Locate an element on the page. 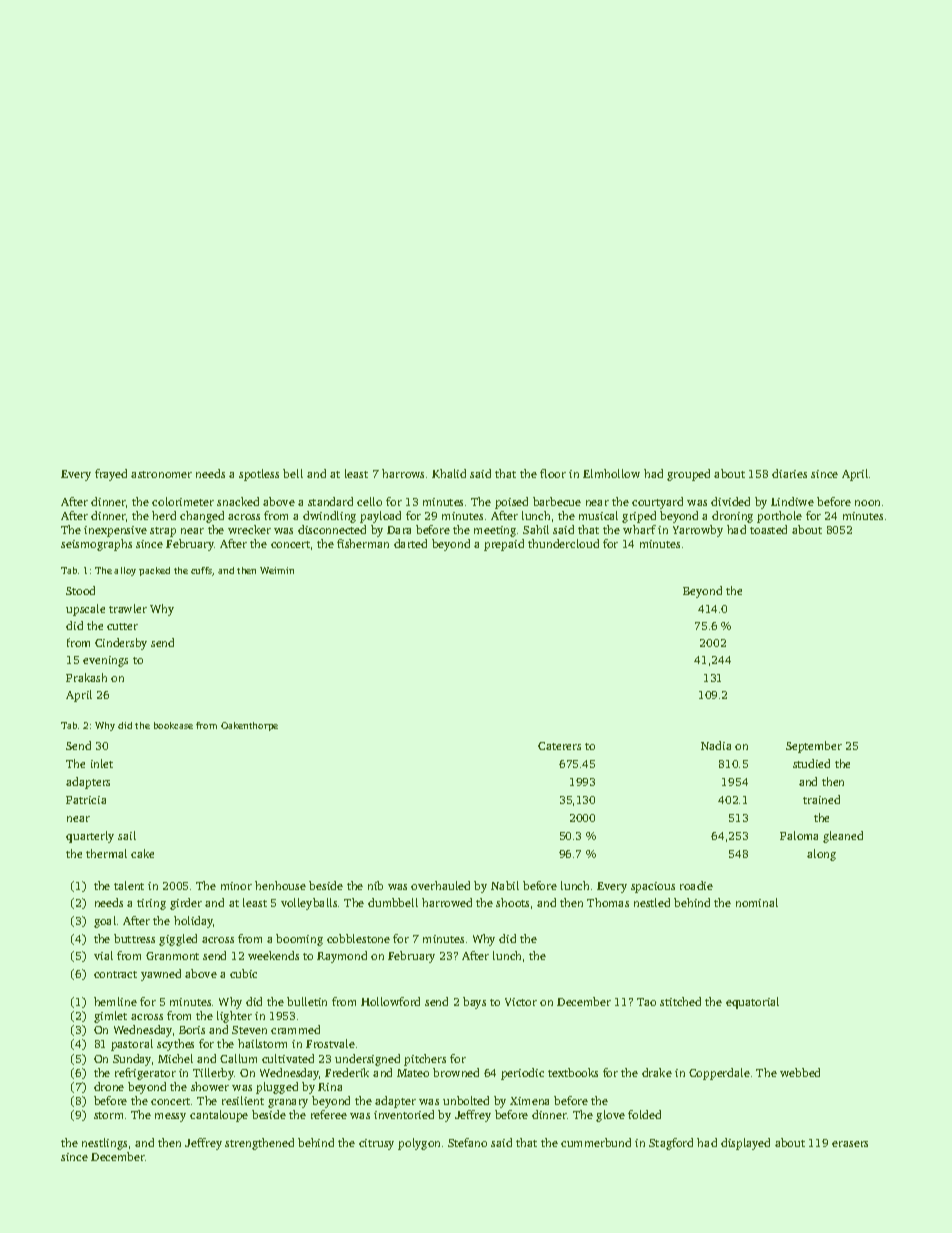 This document has height=1233, width=952. cutter is located at coordinates (122, 626).
